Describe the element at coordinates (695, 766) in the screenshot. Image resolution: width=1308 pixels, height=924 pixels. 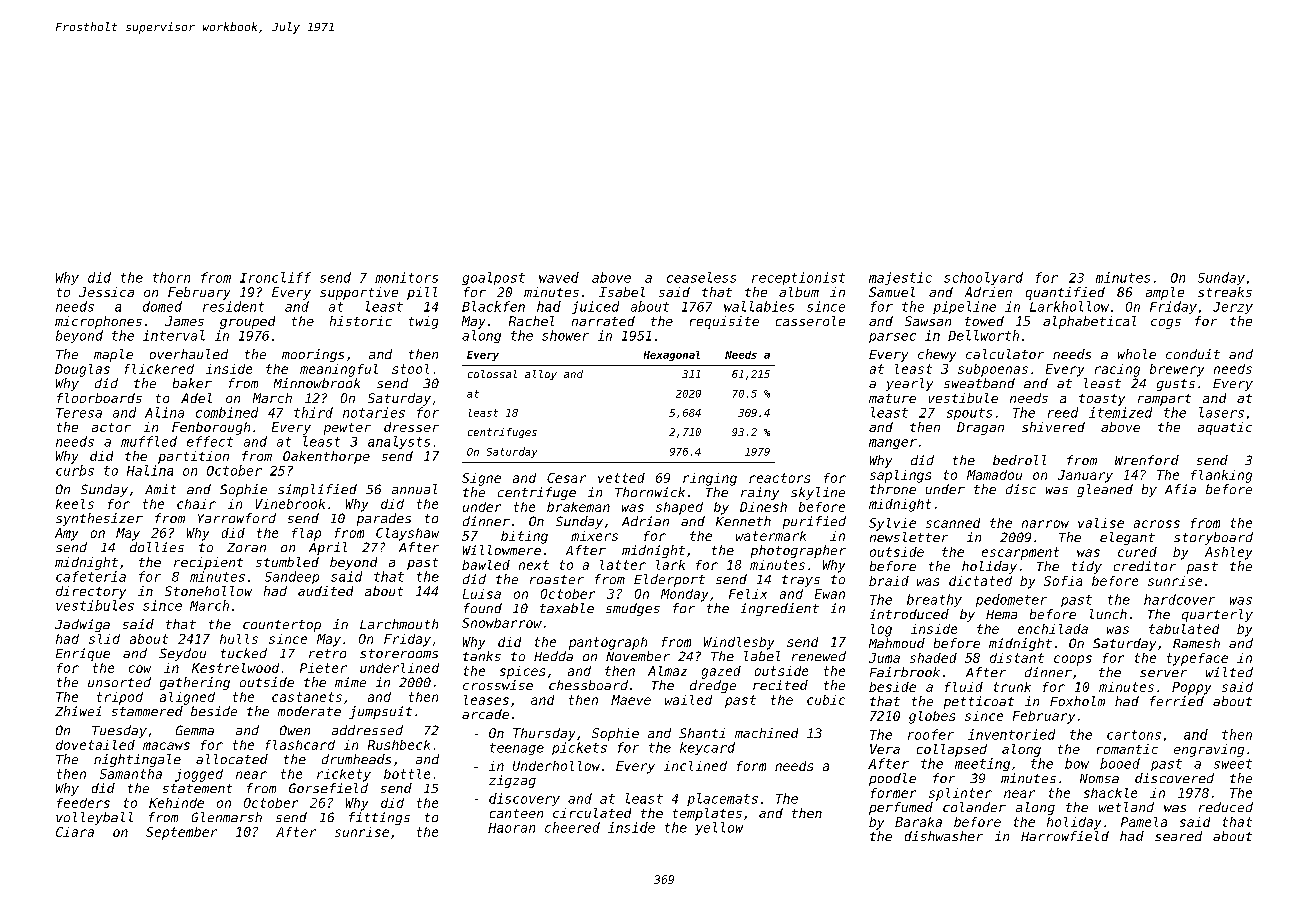
I see `inclined` at that location.
